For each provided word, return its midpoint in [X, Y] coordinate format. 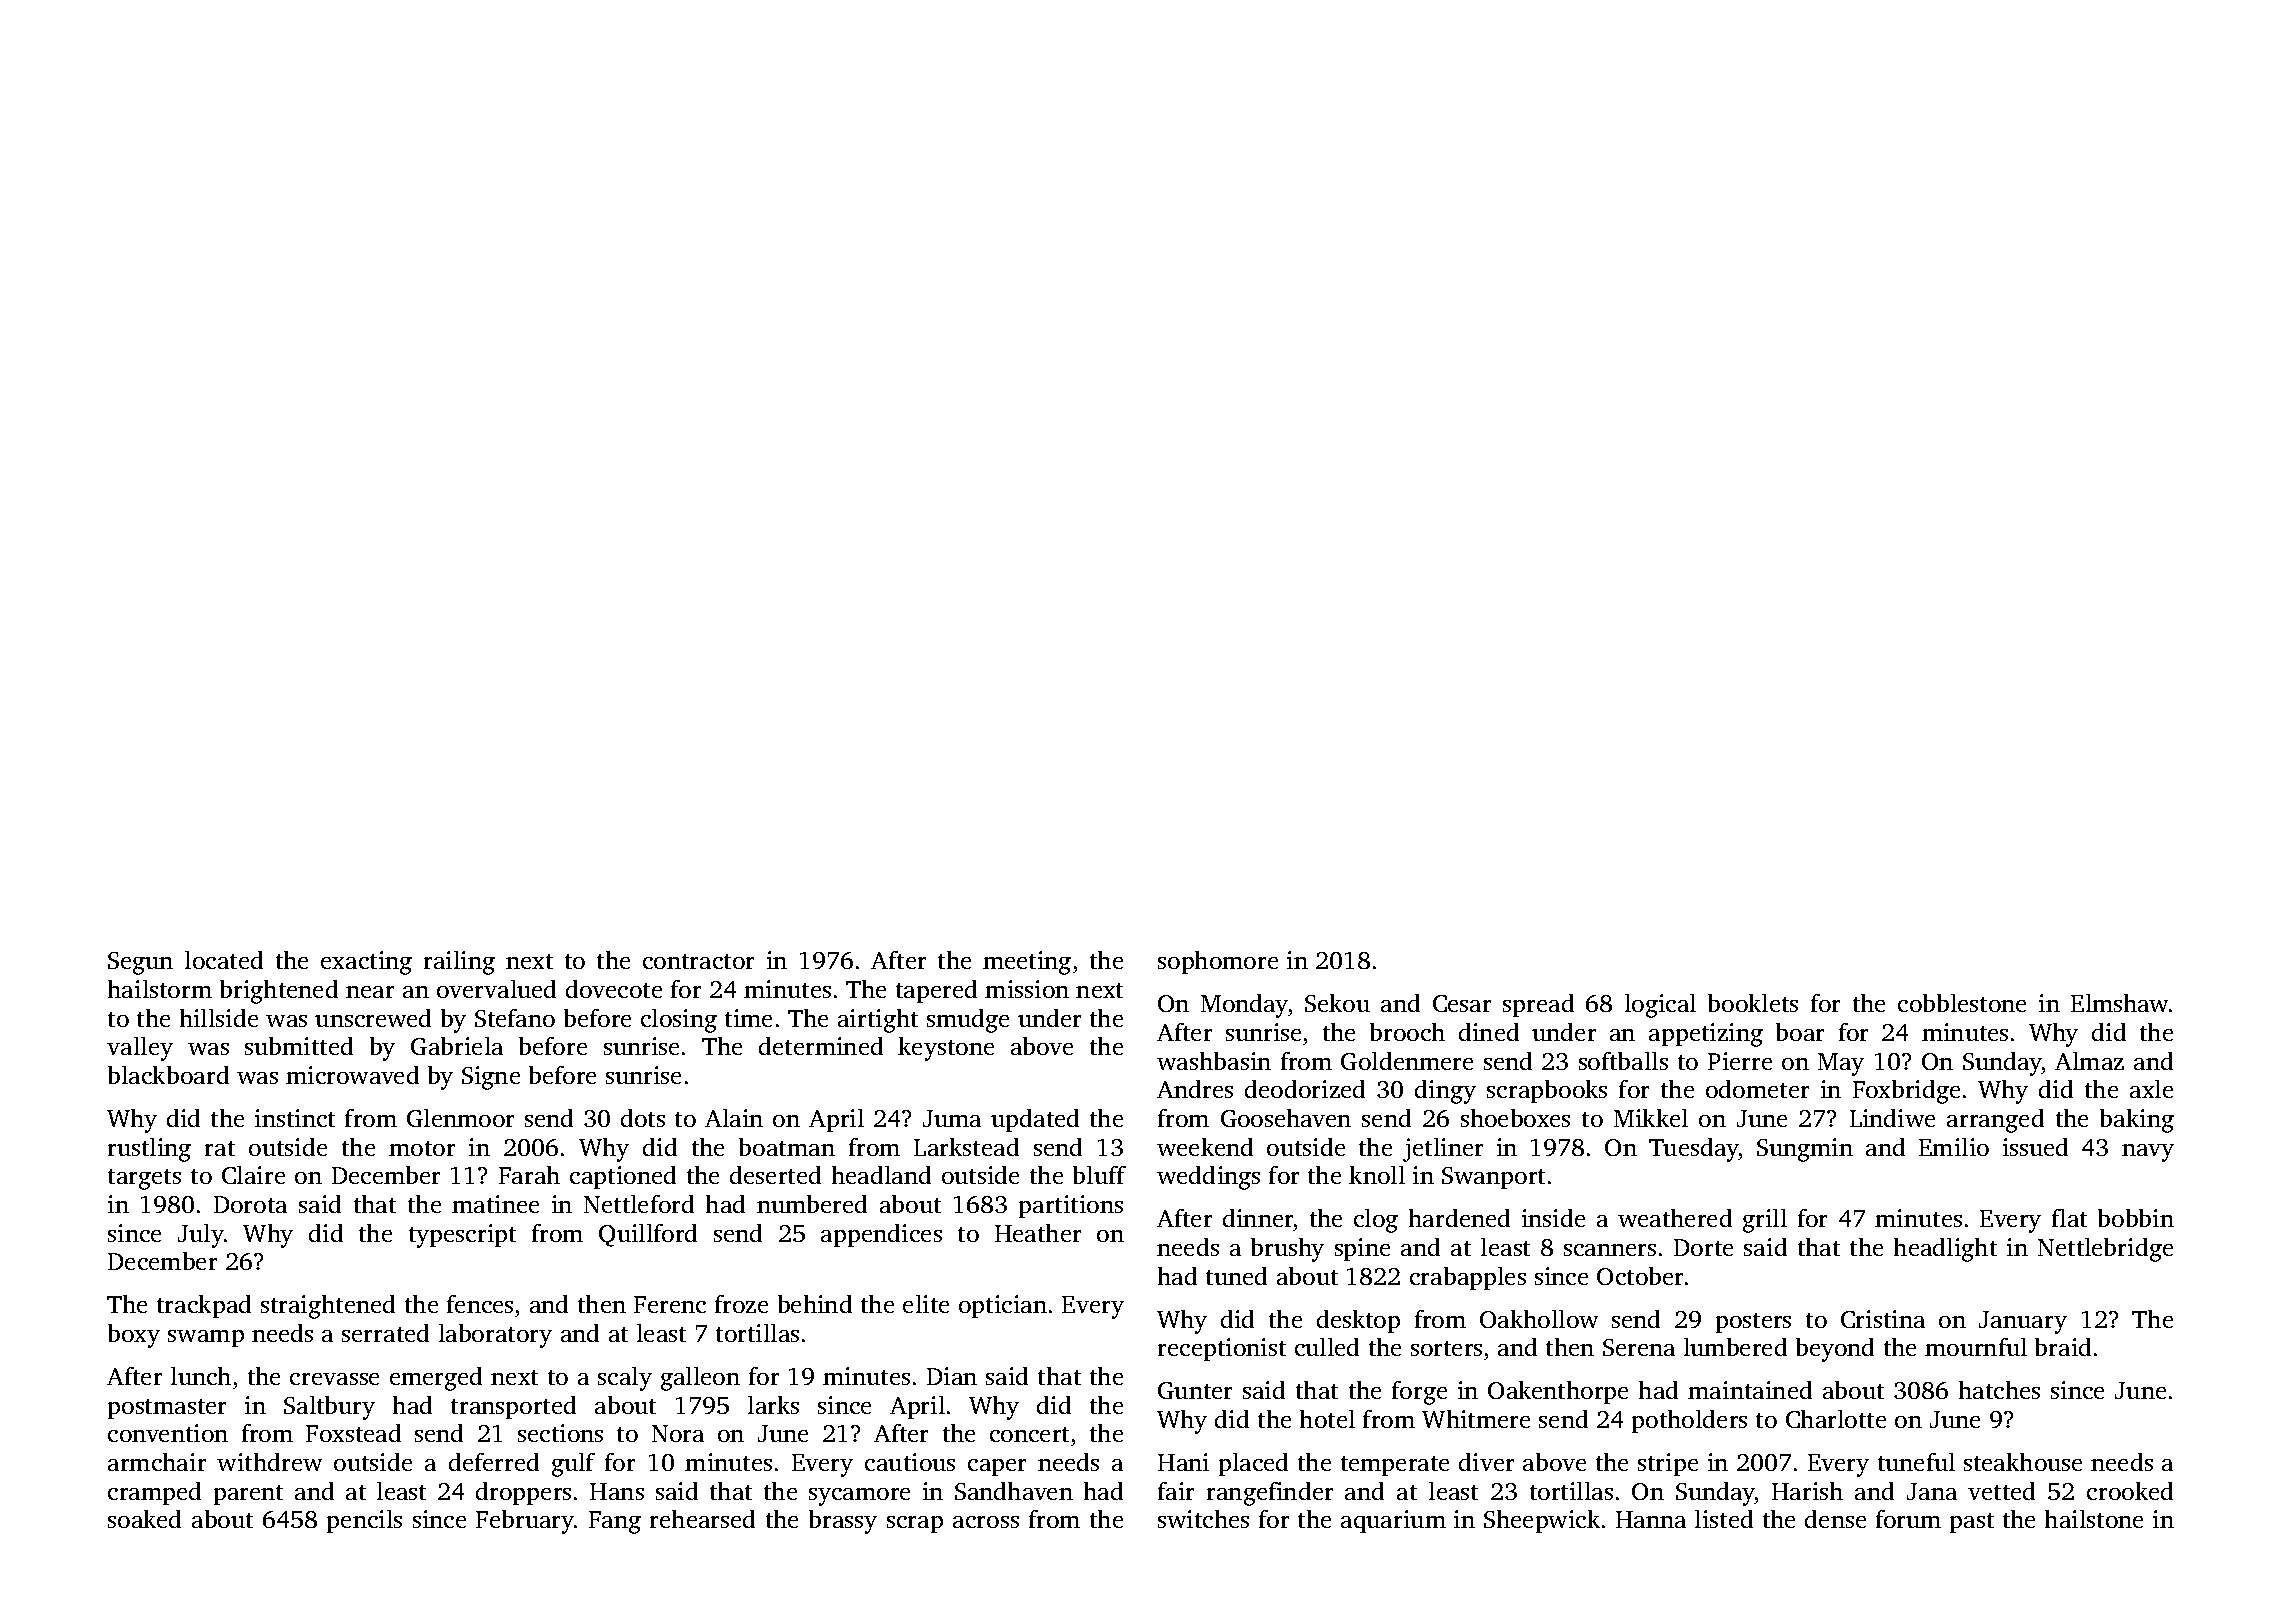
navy [2148, 1153]
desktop [1358, 1321]
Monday [1244, 1006]
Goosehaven [1286, 1118]
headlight [1945, 1250]
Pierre [1740, 1061]
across [986, 1522]
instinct [295, 1118]
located [224, 960]
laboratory [495, 1336]
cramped [154, 1493]
